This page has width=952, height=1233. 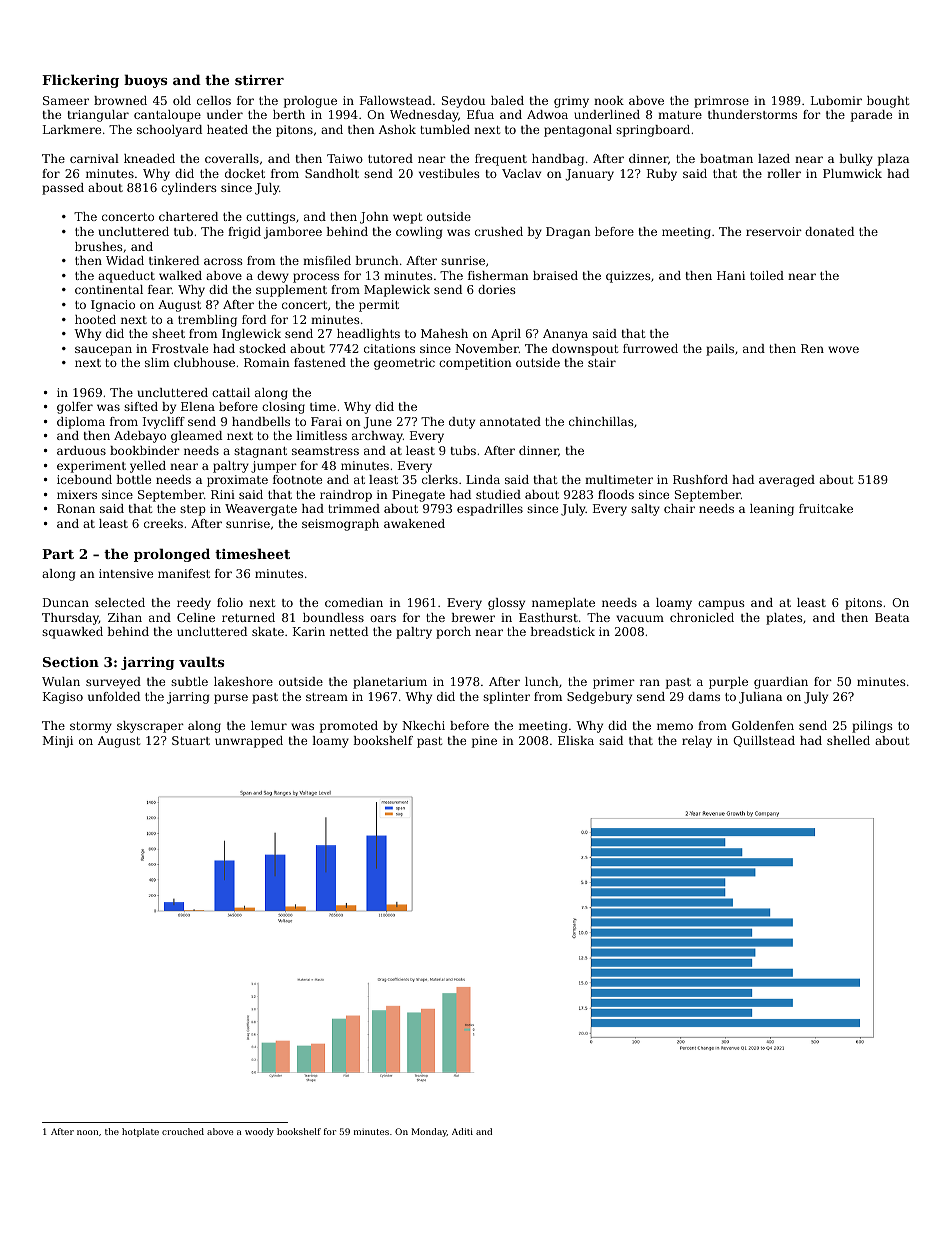 What do you see at coordinates (259, 1132) in the page?
I see `woody` at bounding box center [259, 1132].
